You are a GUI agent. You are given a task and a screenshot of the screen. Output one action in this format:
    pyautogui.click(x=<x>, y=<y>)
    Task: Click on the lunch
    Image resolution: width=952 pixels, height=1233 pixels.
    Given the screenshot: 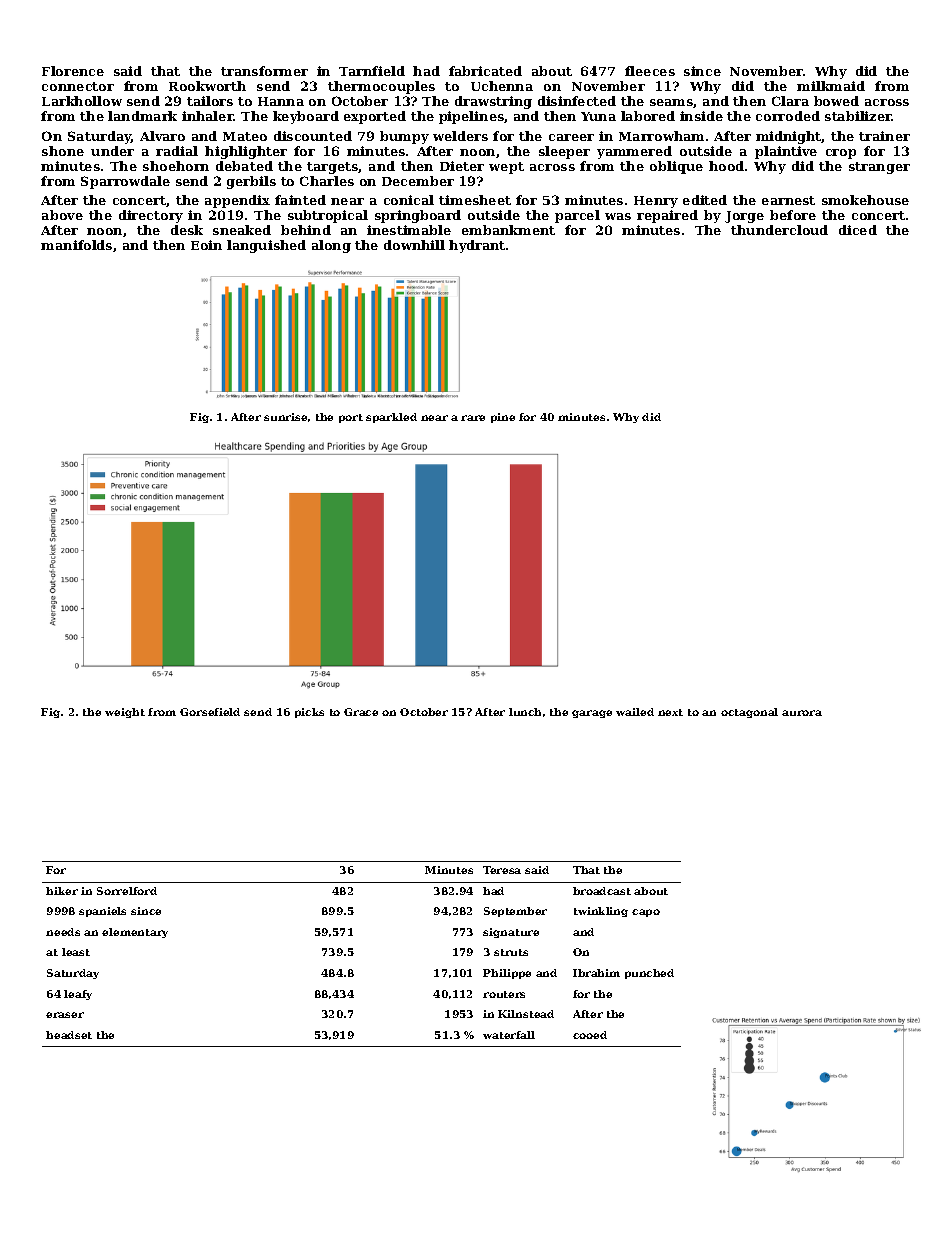 What is the action you would take?
    pyautogui.click(x=525, y=712)
